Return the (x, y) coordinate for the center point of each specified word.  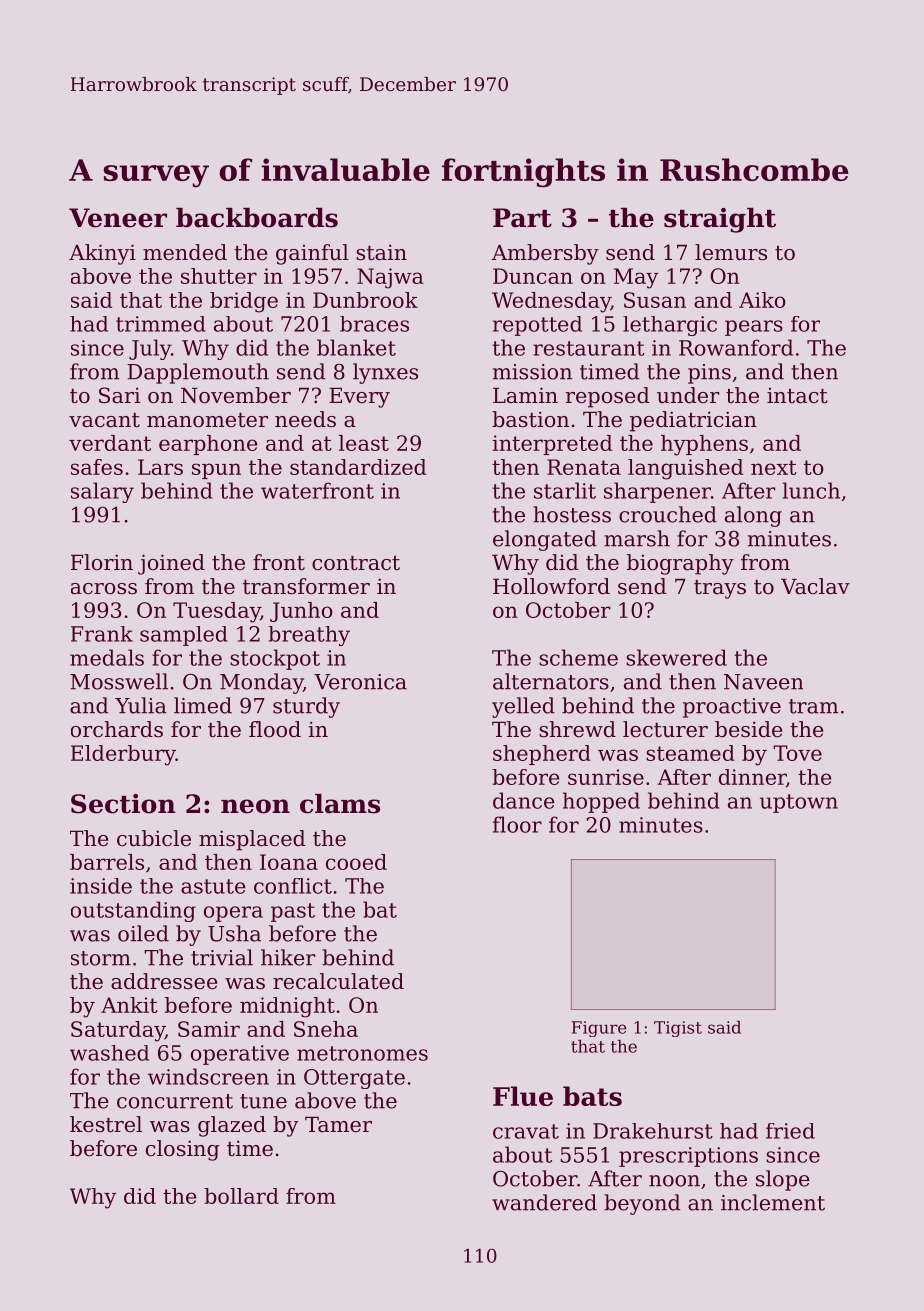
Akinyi (102, 254)
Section (123, 804)
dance (524, 800)
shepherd (542, 755)
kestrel (106, 1124)
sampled (184, 636)
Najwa (390, 278)
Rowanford (736, 347)
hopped (601, 802)
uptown (799, 803)
